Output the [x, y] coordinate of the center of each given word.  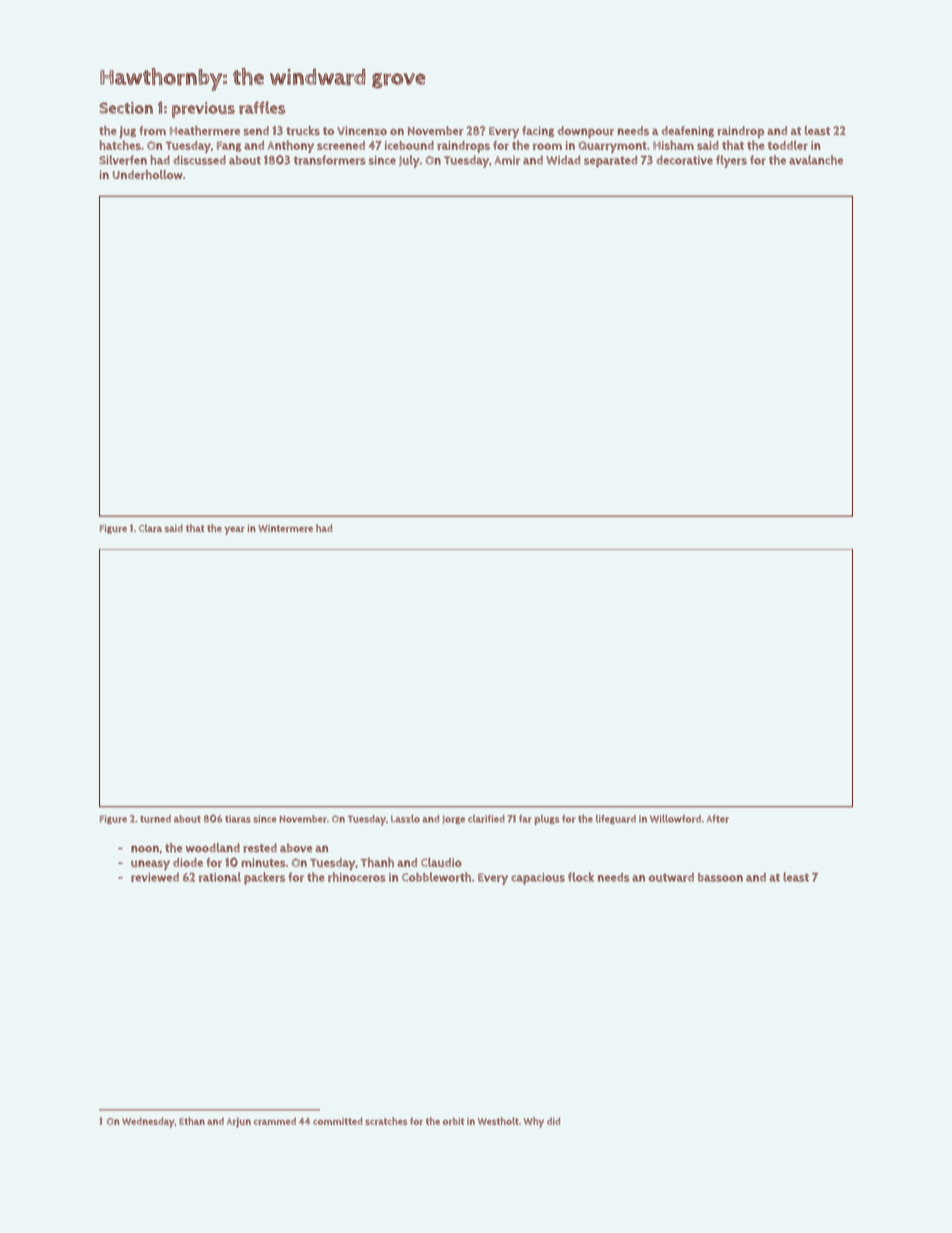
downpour [585, 132]
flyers [731, 161]
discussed [199, 160]
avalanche [816, 160]
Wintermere [285, 528]
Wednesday [148, 1122]
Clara [150, 528]
